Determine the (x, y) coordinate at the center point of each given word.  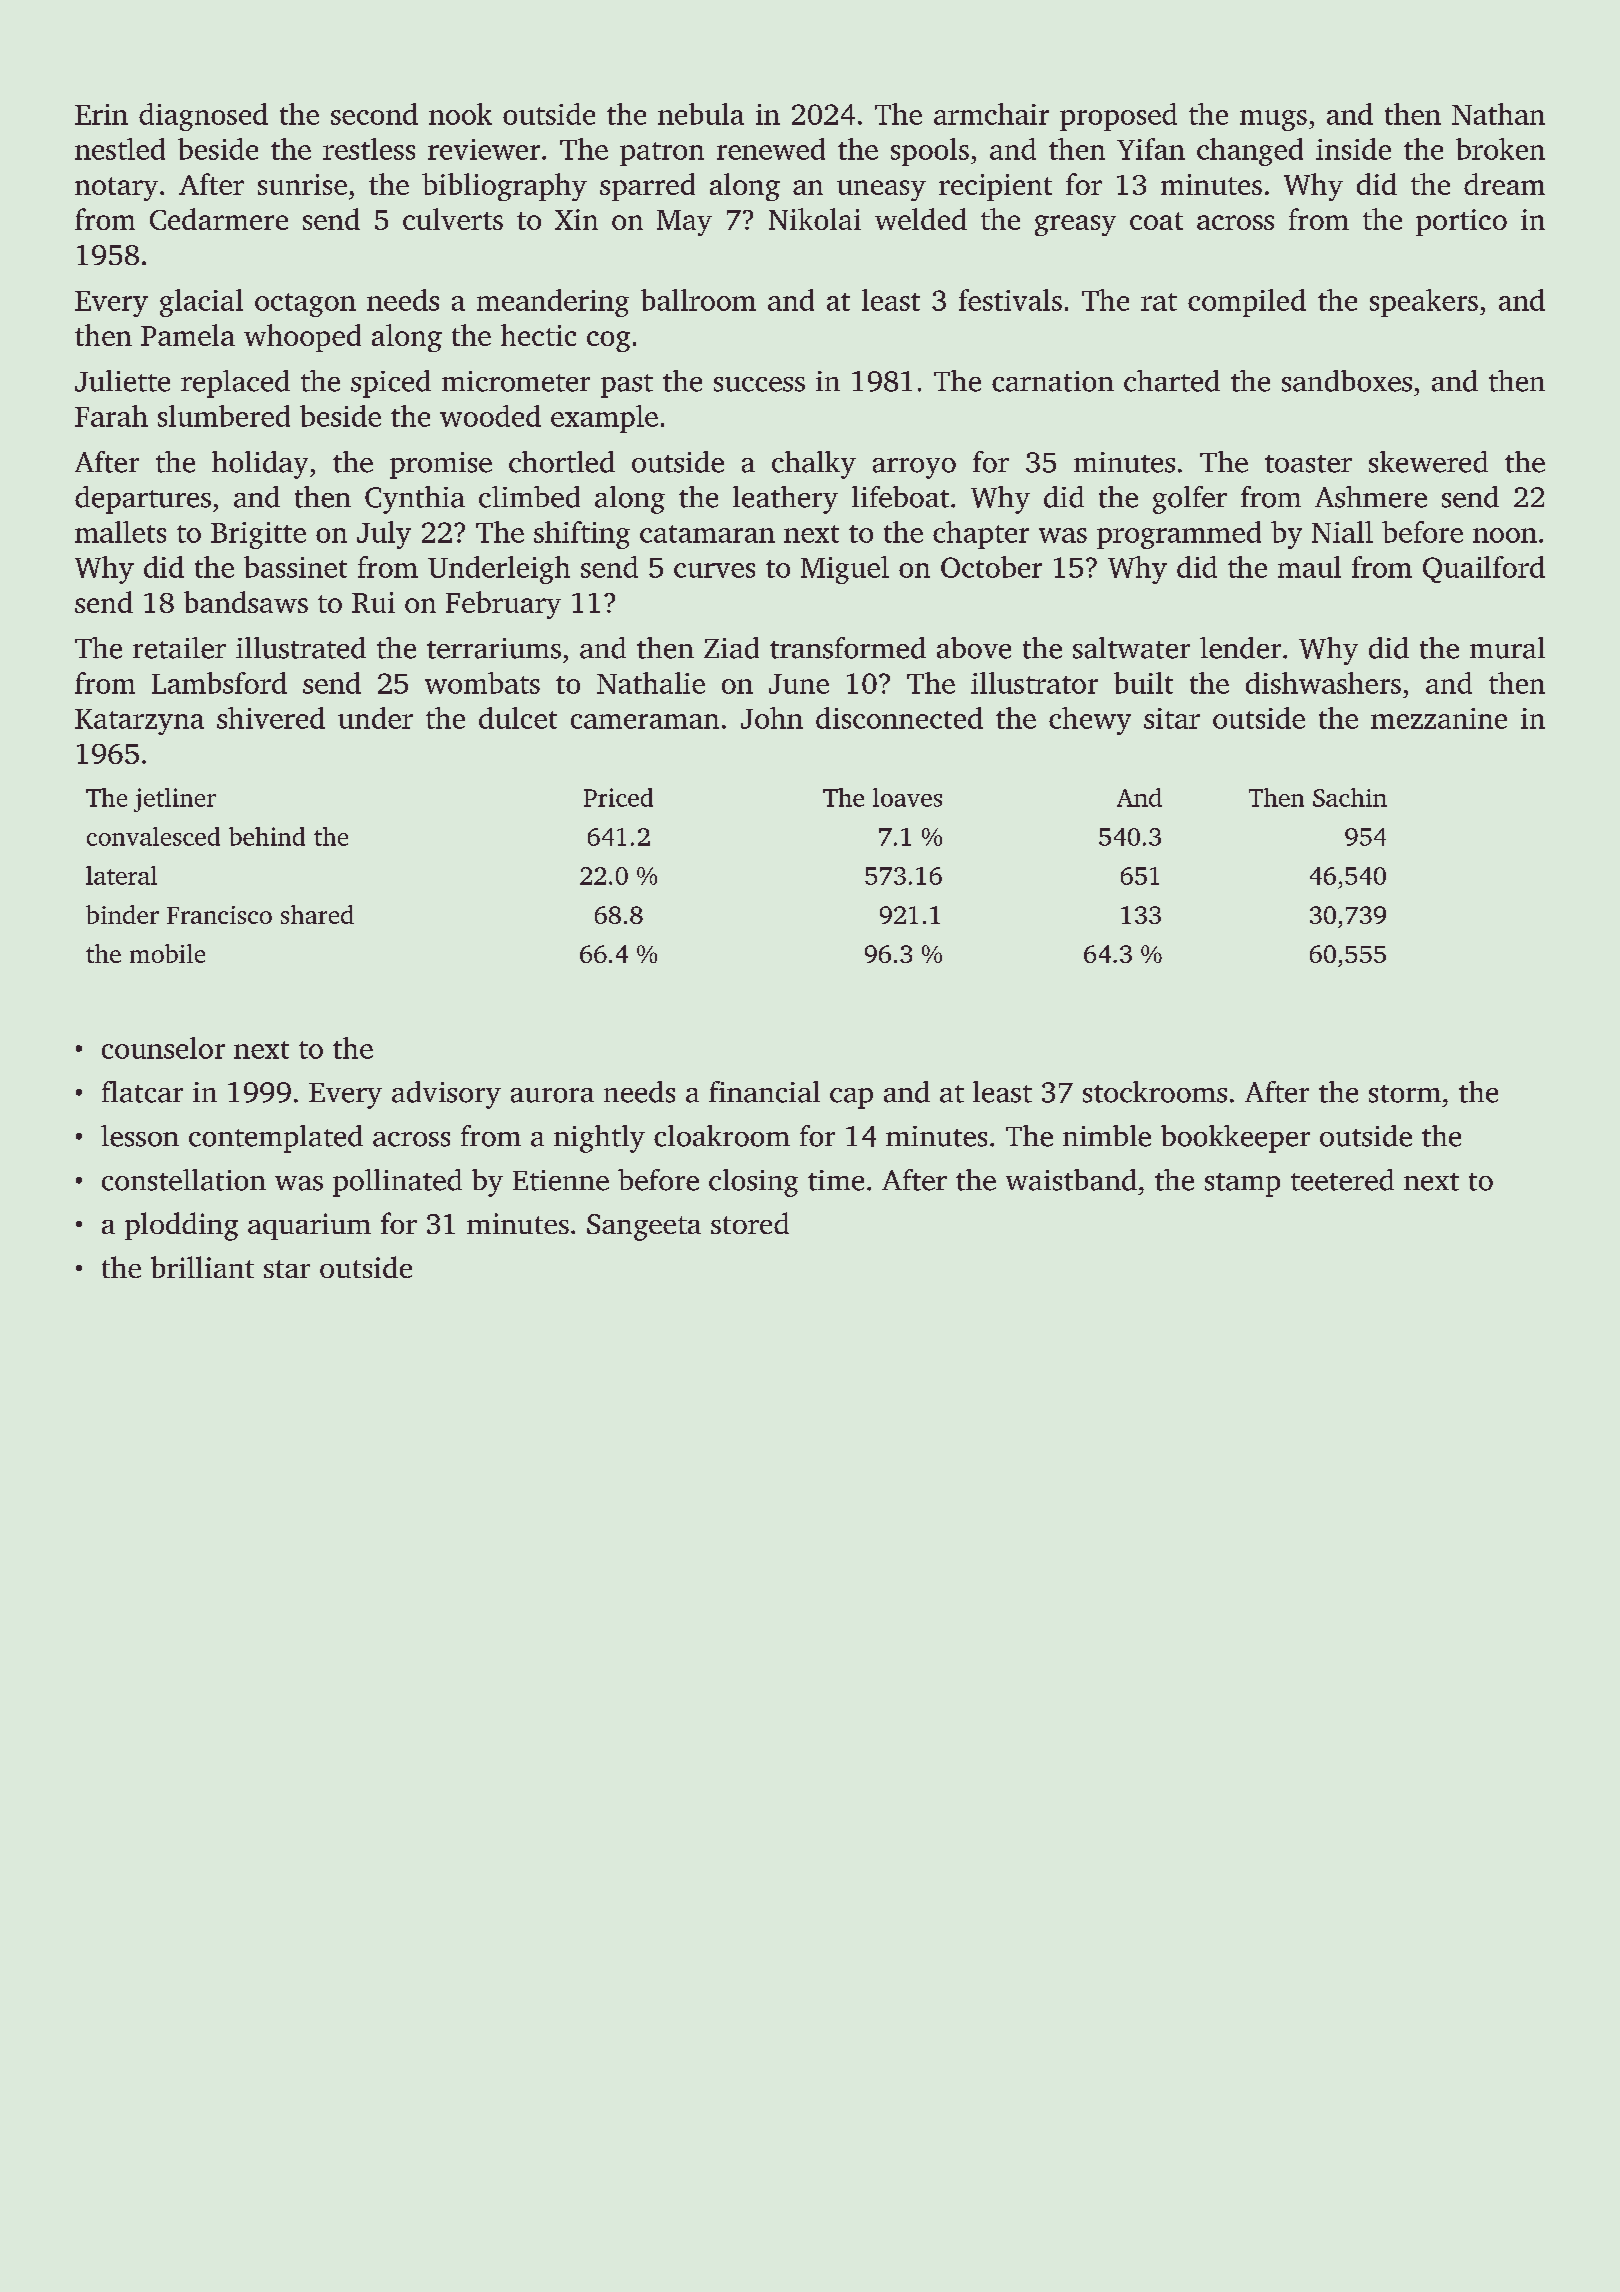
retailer (179, 648)
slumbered (224, 416)
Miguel (845, 570)
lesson (140, 1136)
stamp (1242, 1185)
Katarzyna (139, 722)
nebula (701, 114)
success (759, 384)
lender (1240, 648)
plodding (181, 1226)
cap (851, 1098)
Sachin (1350, 797)
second (374, 114)
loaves (907, 797)
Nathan (1498, 114)
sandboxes (1347, 381)
